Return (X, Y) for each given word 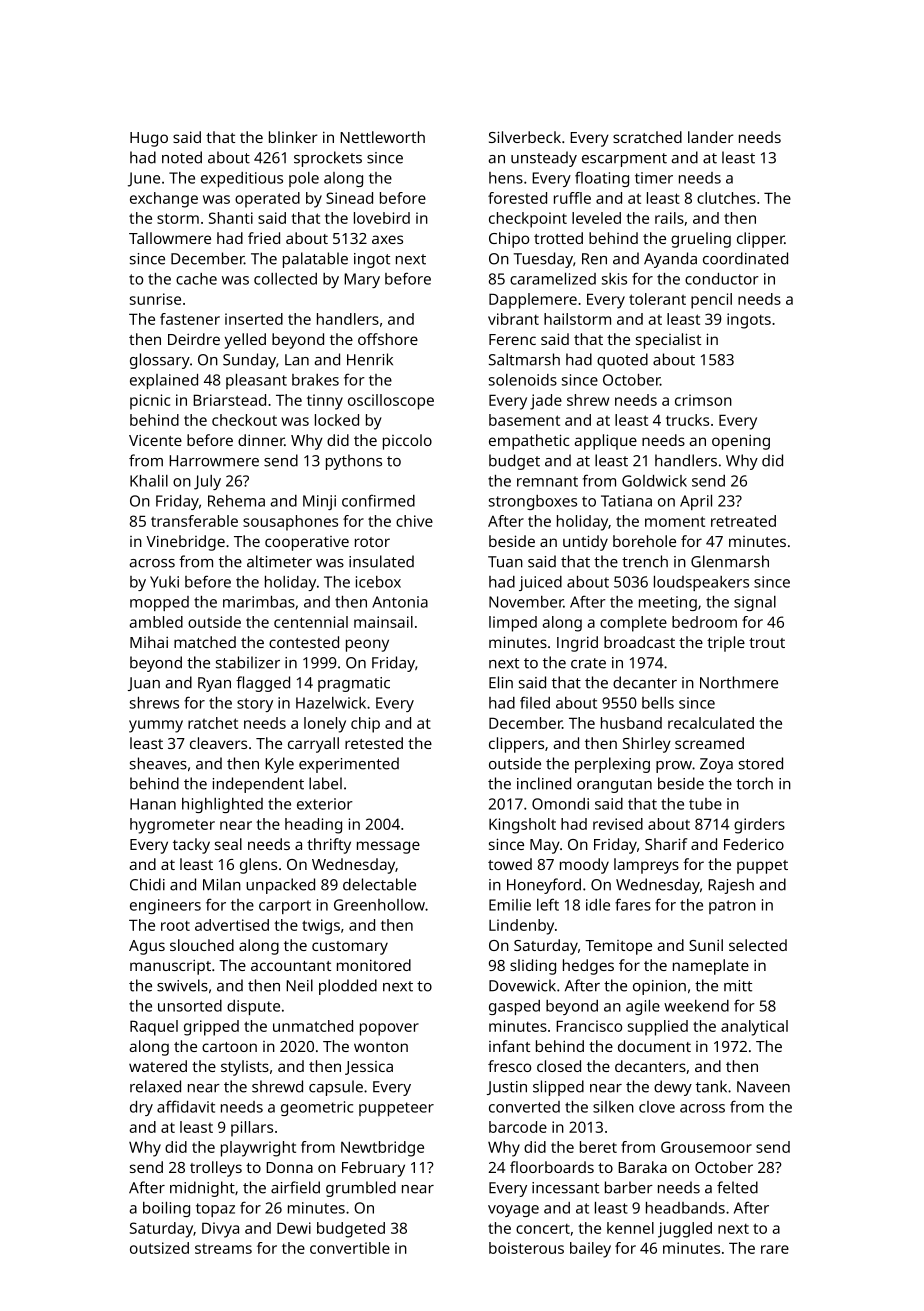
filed (535, 702)
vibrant (513, 319)
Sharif (666, 844)
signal (755, 603)
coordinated (745, 258)
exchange (164, 200)
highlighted (222, 805)
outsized (159, 1248)
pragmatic (354, 684)
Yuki (164, 582)
